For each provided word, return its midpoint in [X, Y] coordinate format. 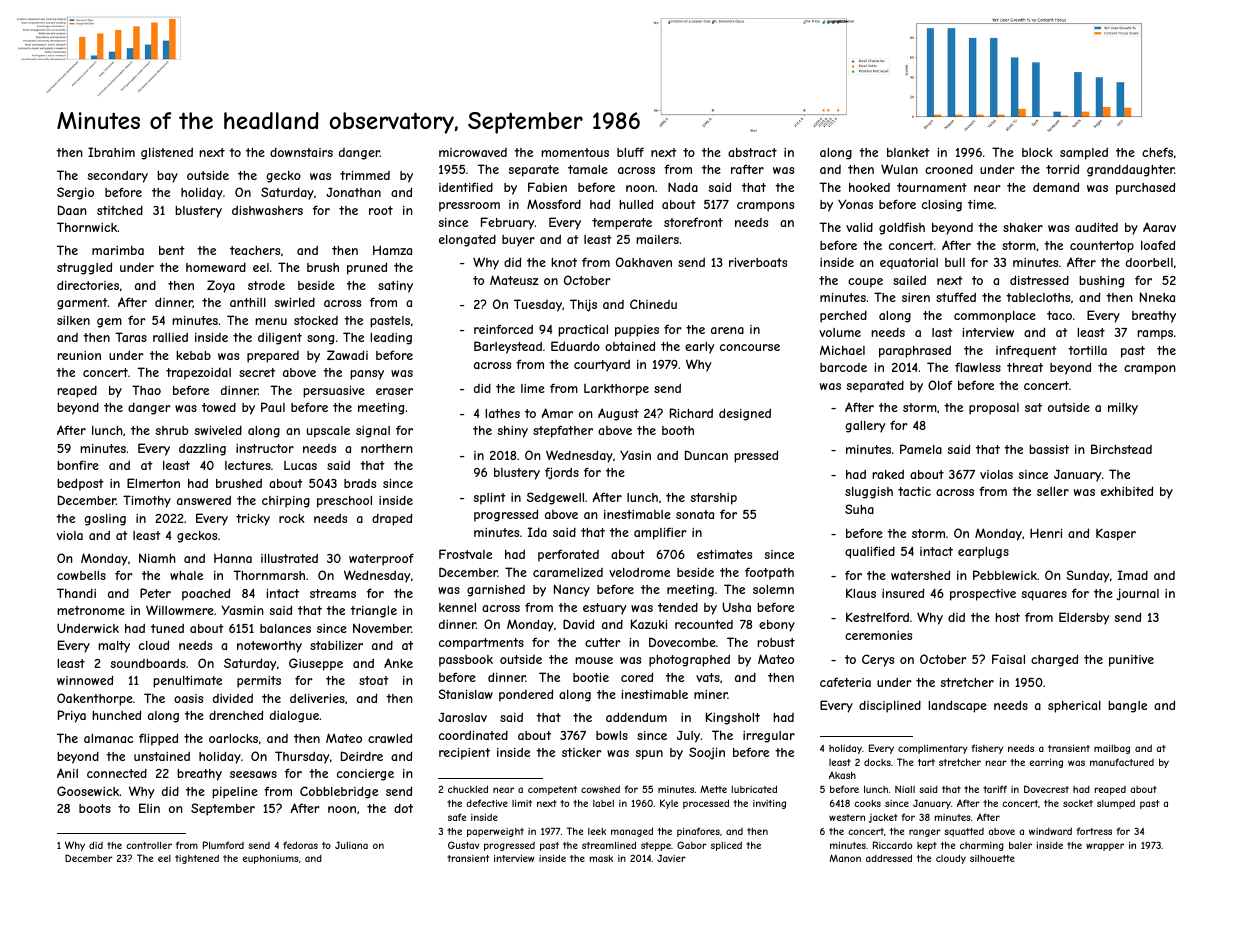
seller [1053, 491]
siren [916, 297]
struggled [84, 268]
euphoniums [270, 859]
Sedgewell [555, 498]
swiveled [218, 430]
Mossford [554, 204]
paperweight [495, 832]
